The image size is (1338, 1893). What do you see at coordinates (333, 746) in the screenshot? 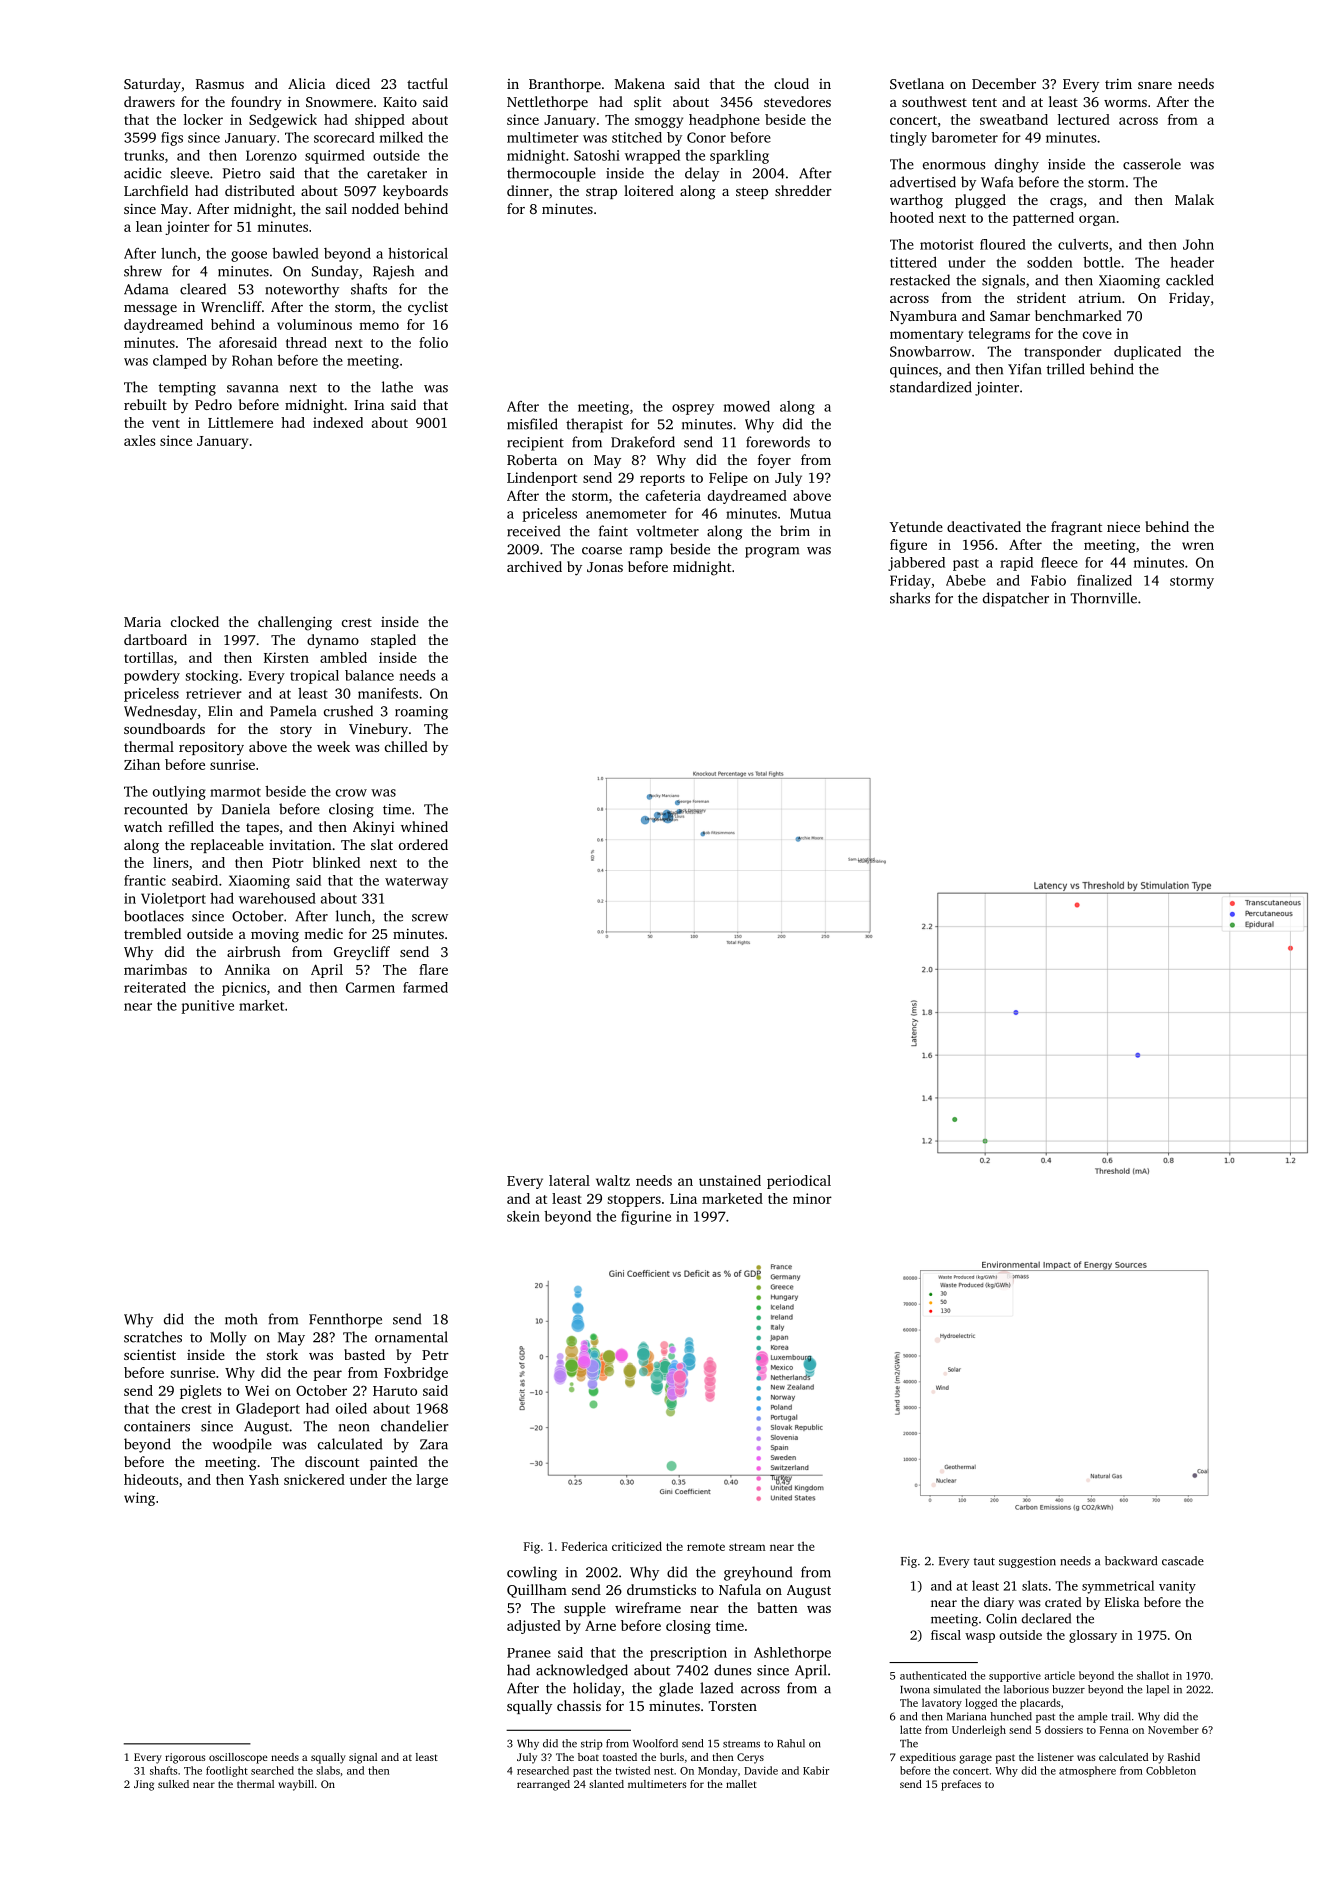
I see `week` at bounding box center [333, 746].
